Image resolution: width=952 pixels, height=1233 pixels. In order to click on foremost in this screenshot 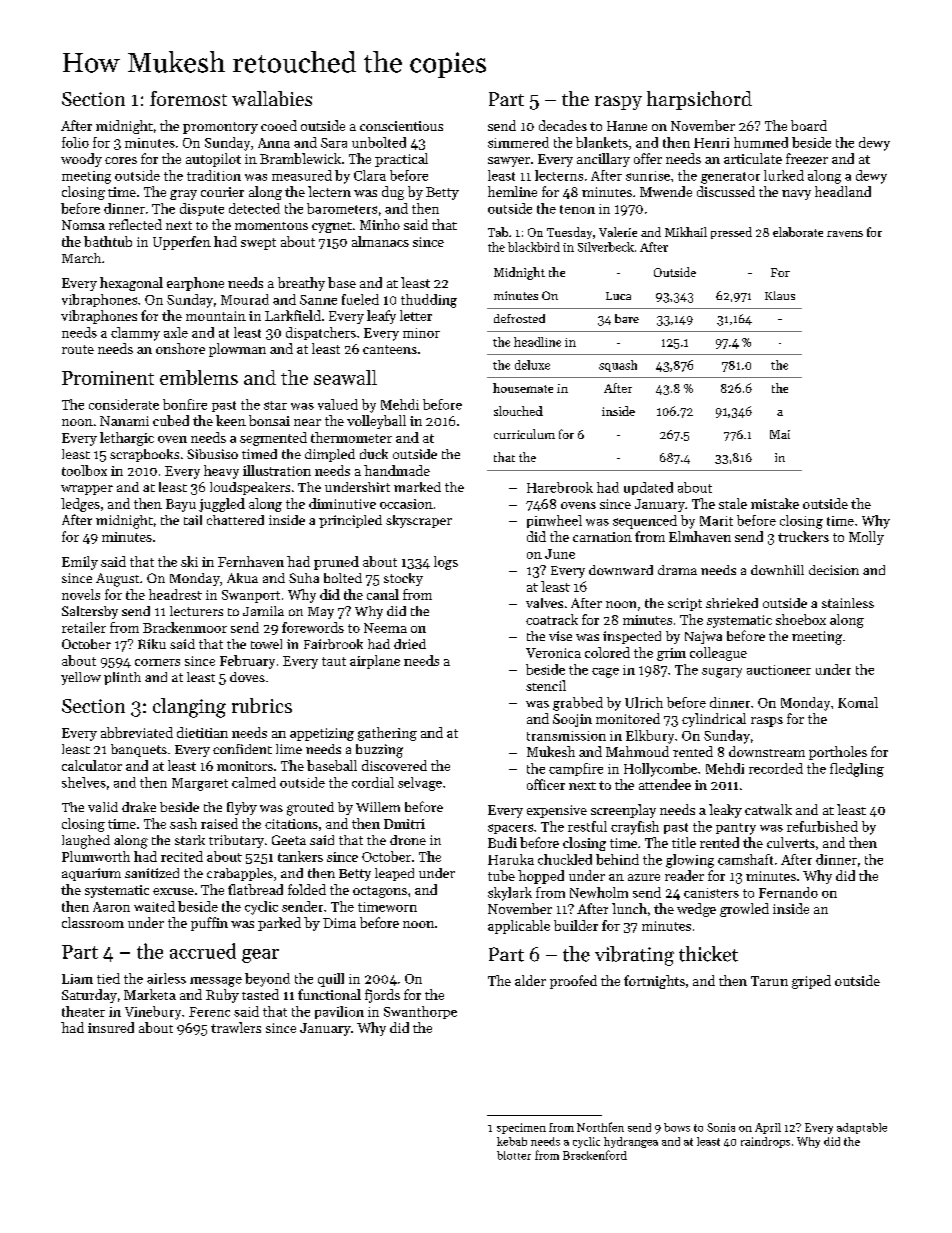, I will do `click(188, 98)`.
